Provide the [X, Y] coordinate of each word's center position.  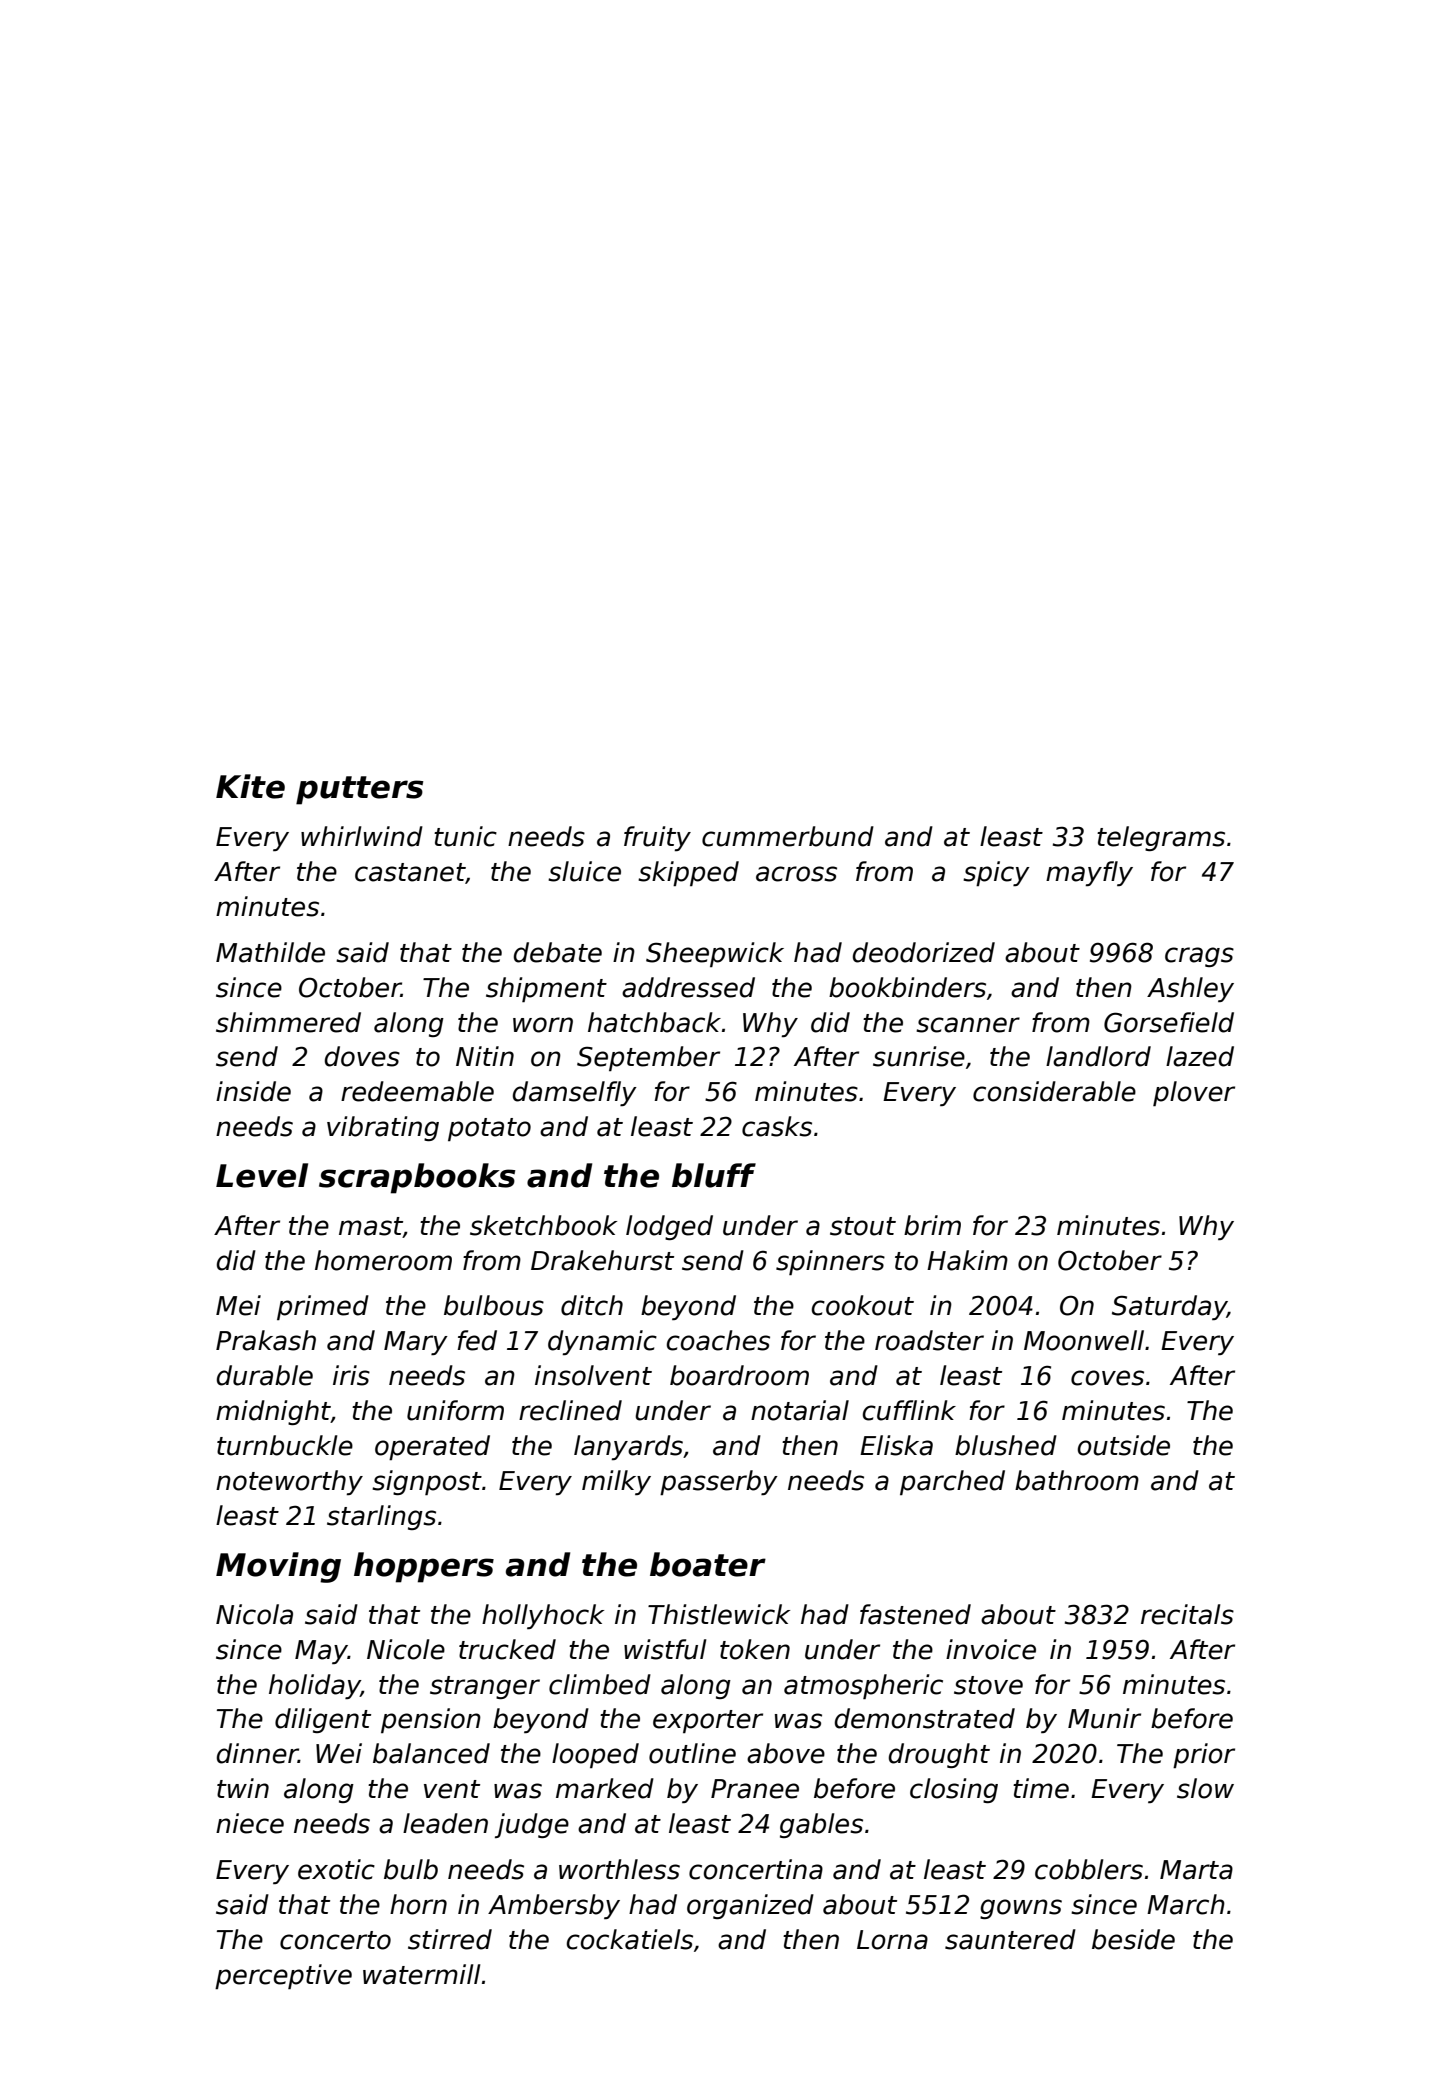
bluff [714, 1175]
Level [262, 1175]
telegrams [1161, 838]
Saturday [1169, 1307]
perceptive [283, 1976]
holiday [315, 1686]
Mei [238, 1305]
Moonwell [1084, 1340]
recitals [1187, 1614]
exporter [708, 1721]
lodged [669, 1227]
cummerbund [788, 836]
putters [359, 790]
